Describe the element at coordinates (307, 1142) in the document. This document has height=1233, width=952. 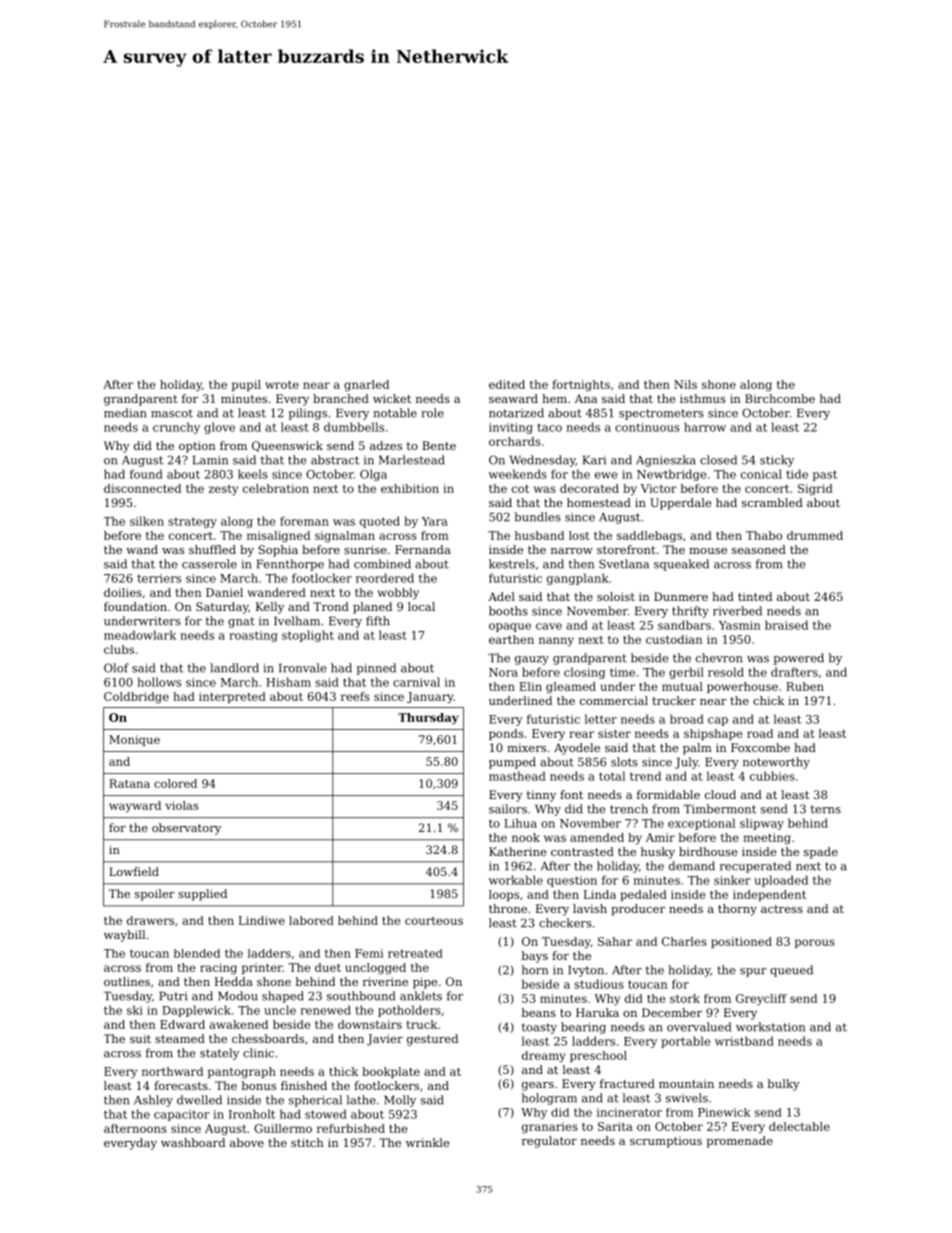
I see `stitch` at that location.
